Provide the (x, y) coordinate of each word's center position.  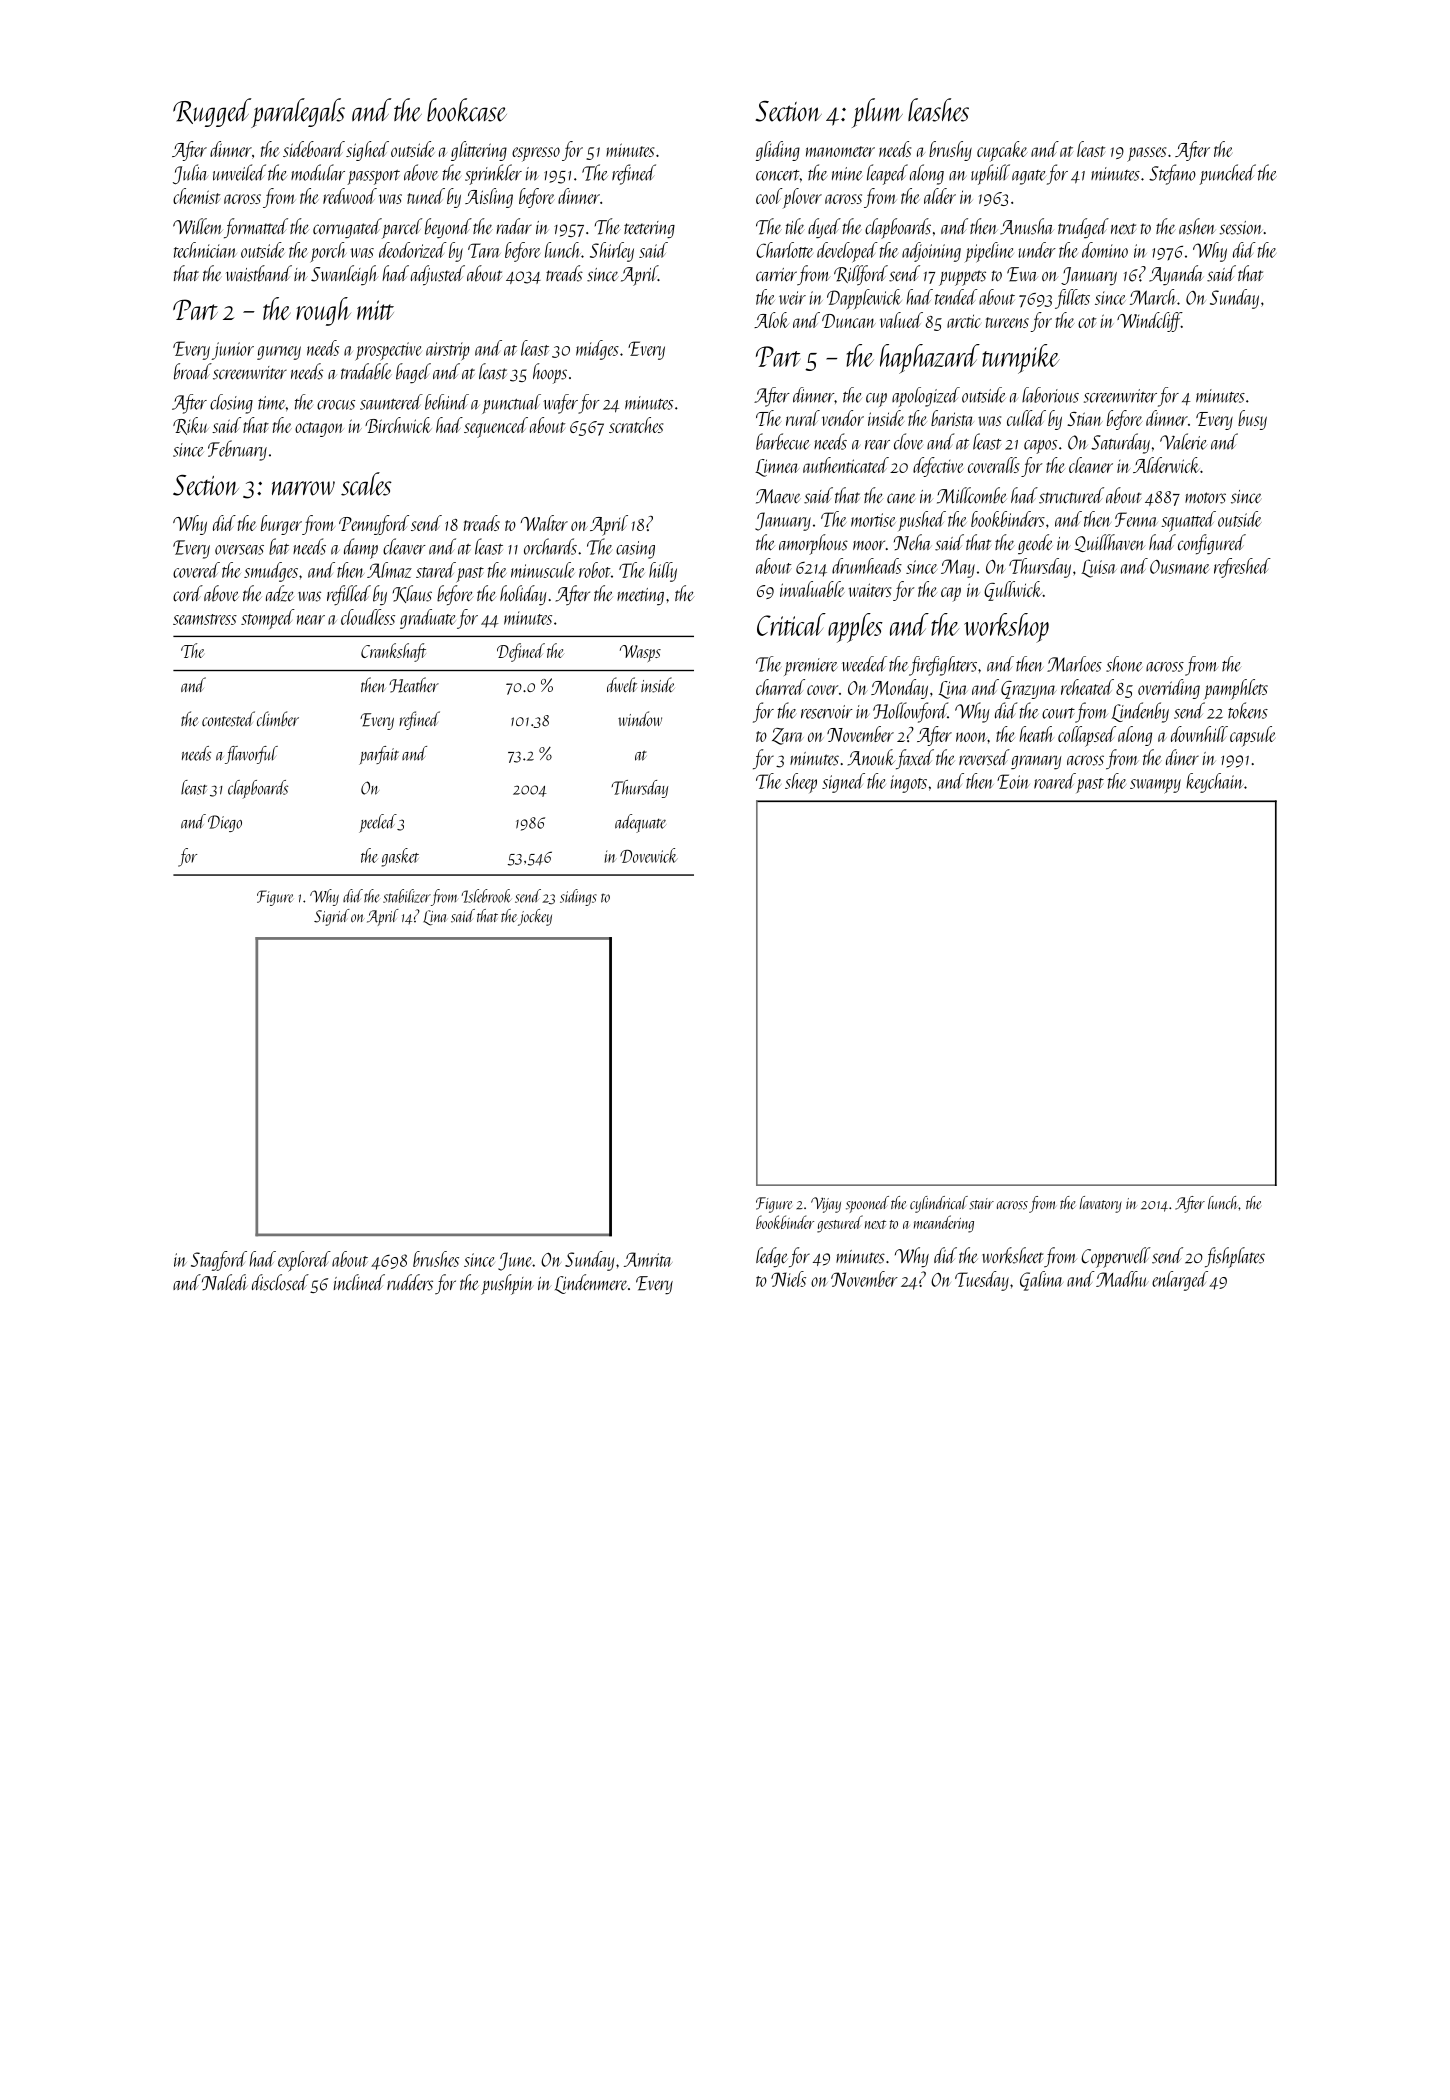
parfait (379, 755)
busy (1252, 420)
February (237, 450)
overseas (239, 550)
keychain (1215, 783)
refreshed (1242, 568)
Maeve (778, 496)
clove (908, 441)
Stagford (219, 1261)
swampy (1155, 786)
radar (514, 226)
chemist (196, 196)
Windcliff (1149, 322)
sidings (578, 897)
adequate (640, 823)
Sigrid (332, 917)
